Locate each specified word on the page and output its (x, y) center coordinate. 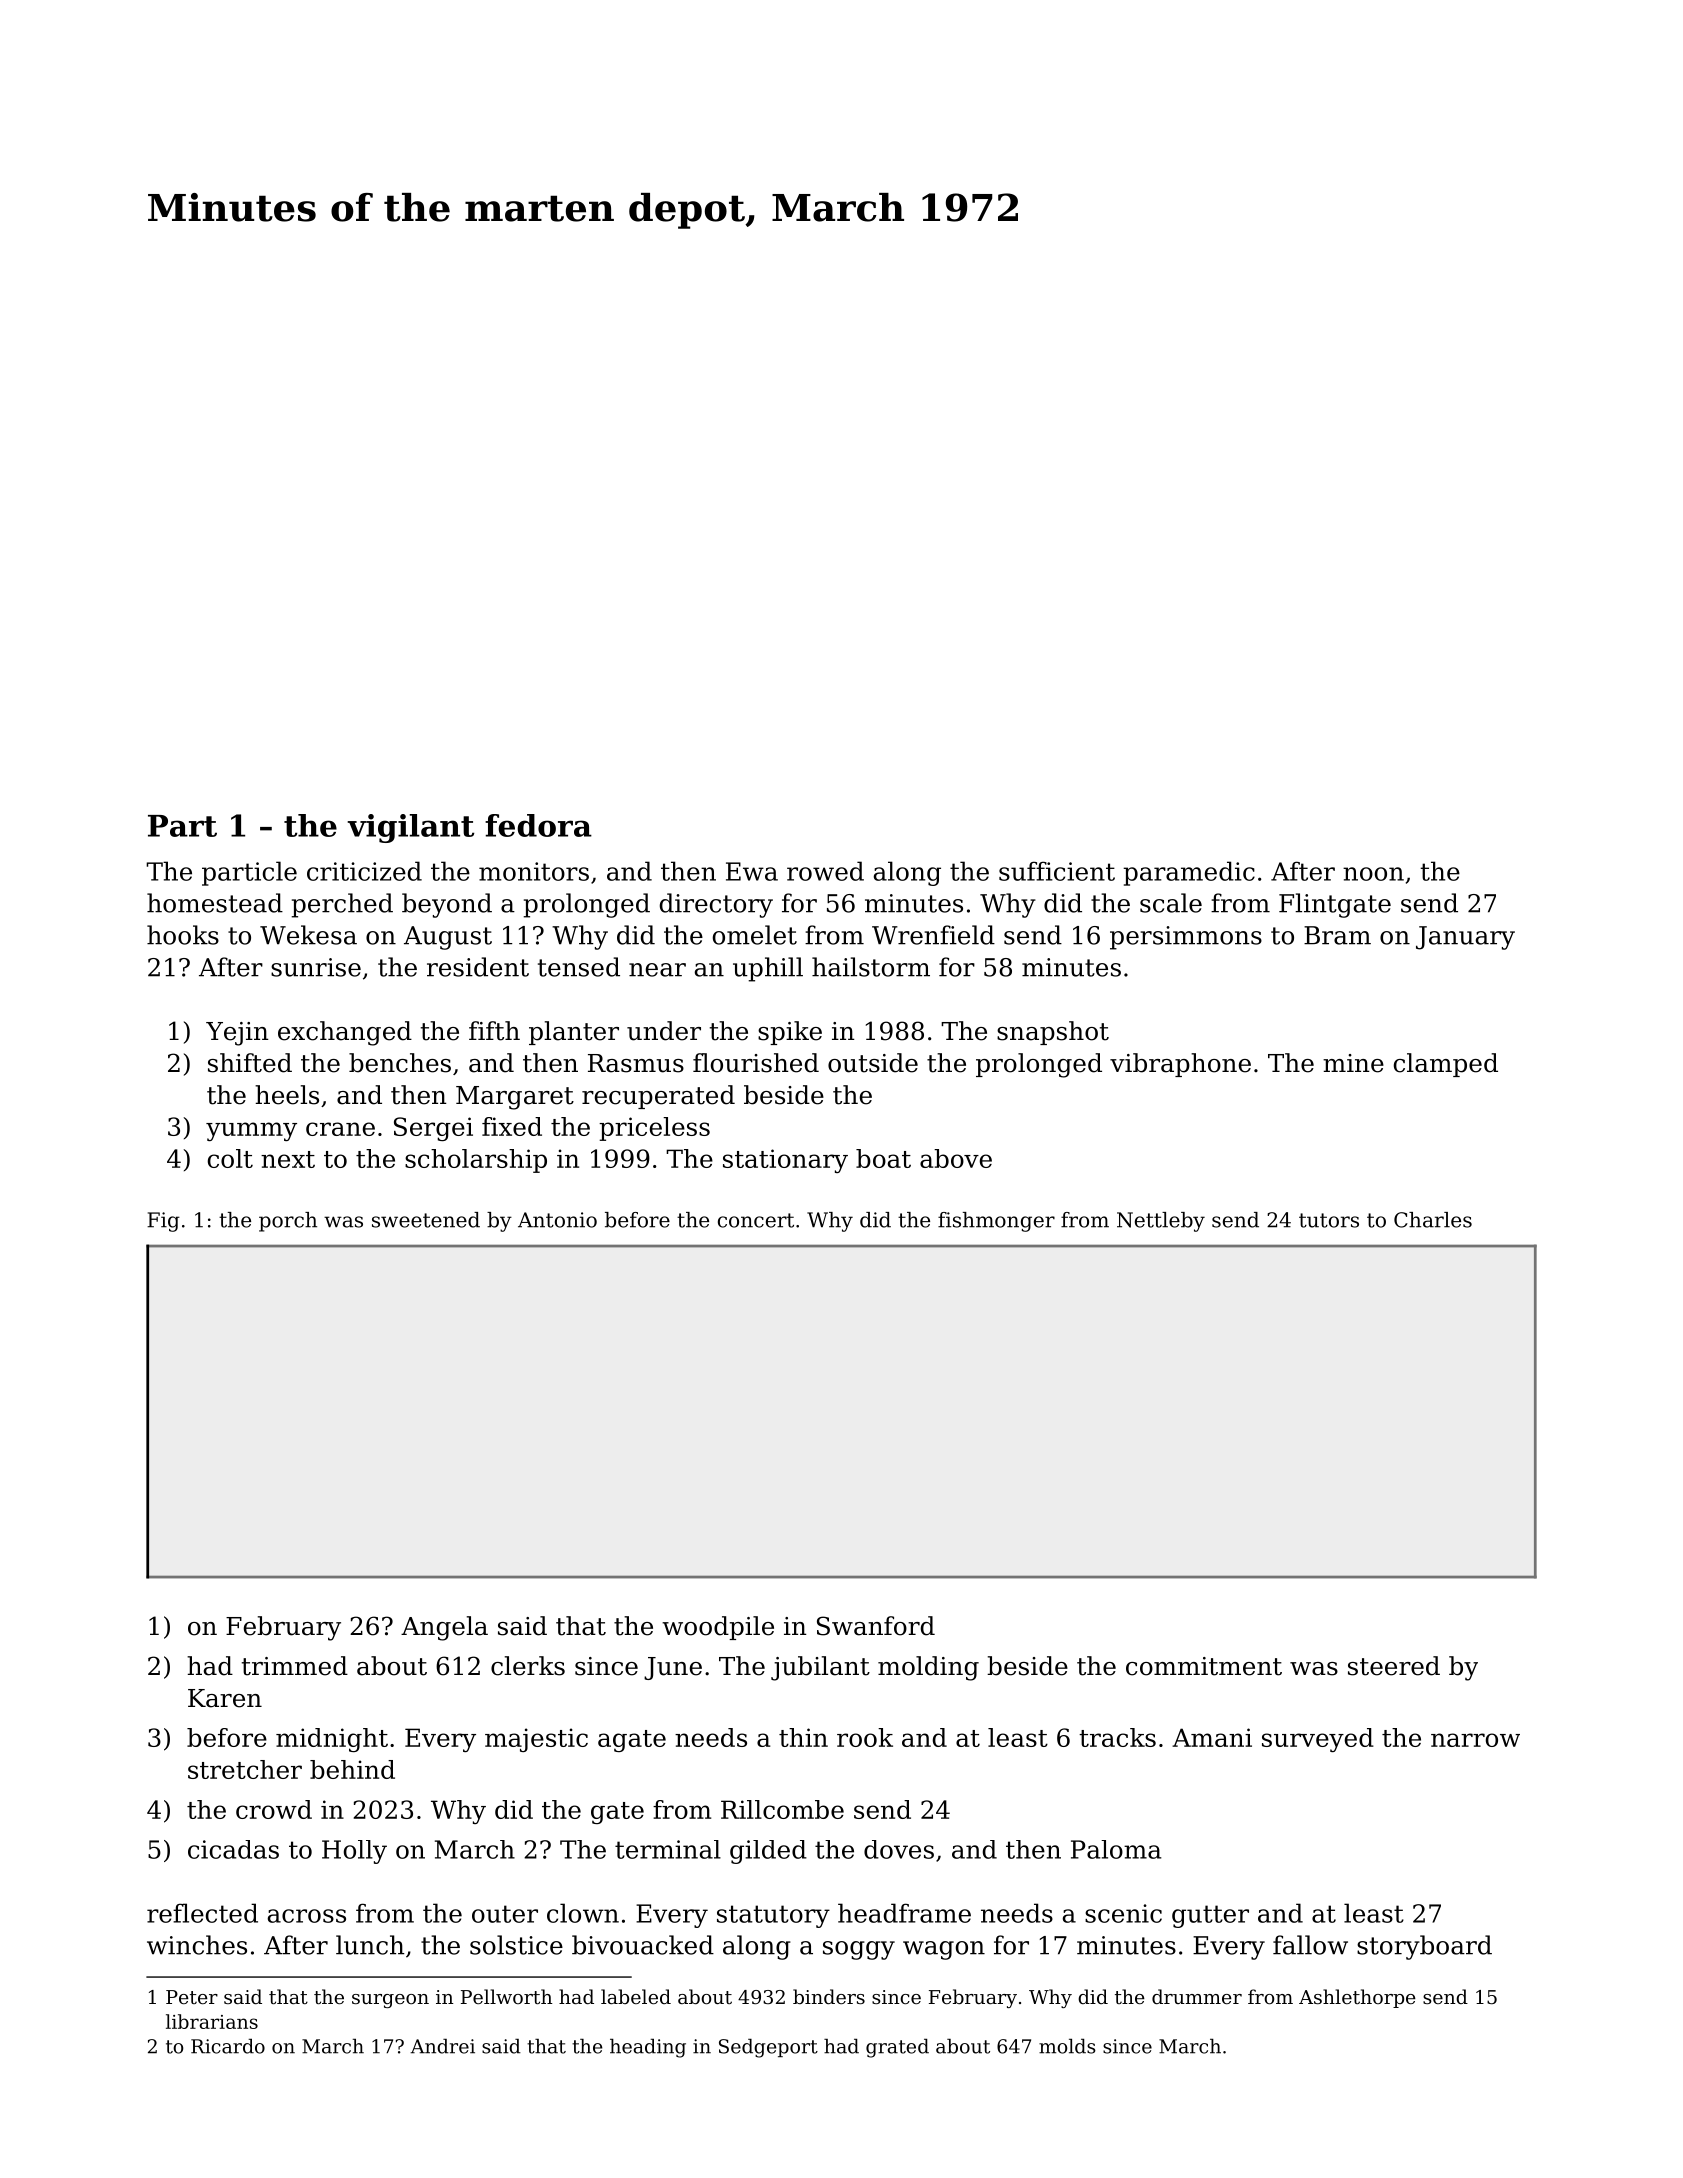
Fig (163, 1222)
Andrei (442, 2046)
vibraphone (1180, 1065)
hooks (183, 935)
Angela (444, 1628)
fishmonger (996, 1222)
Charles (1433, 1220)
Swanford (876, 1626)
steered (1394, 1666)
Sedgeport (768, 2048)
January (1465, 938)
